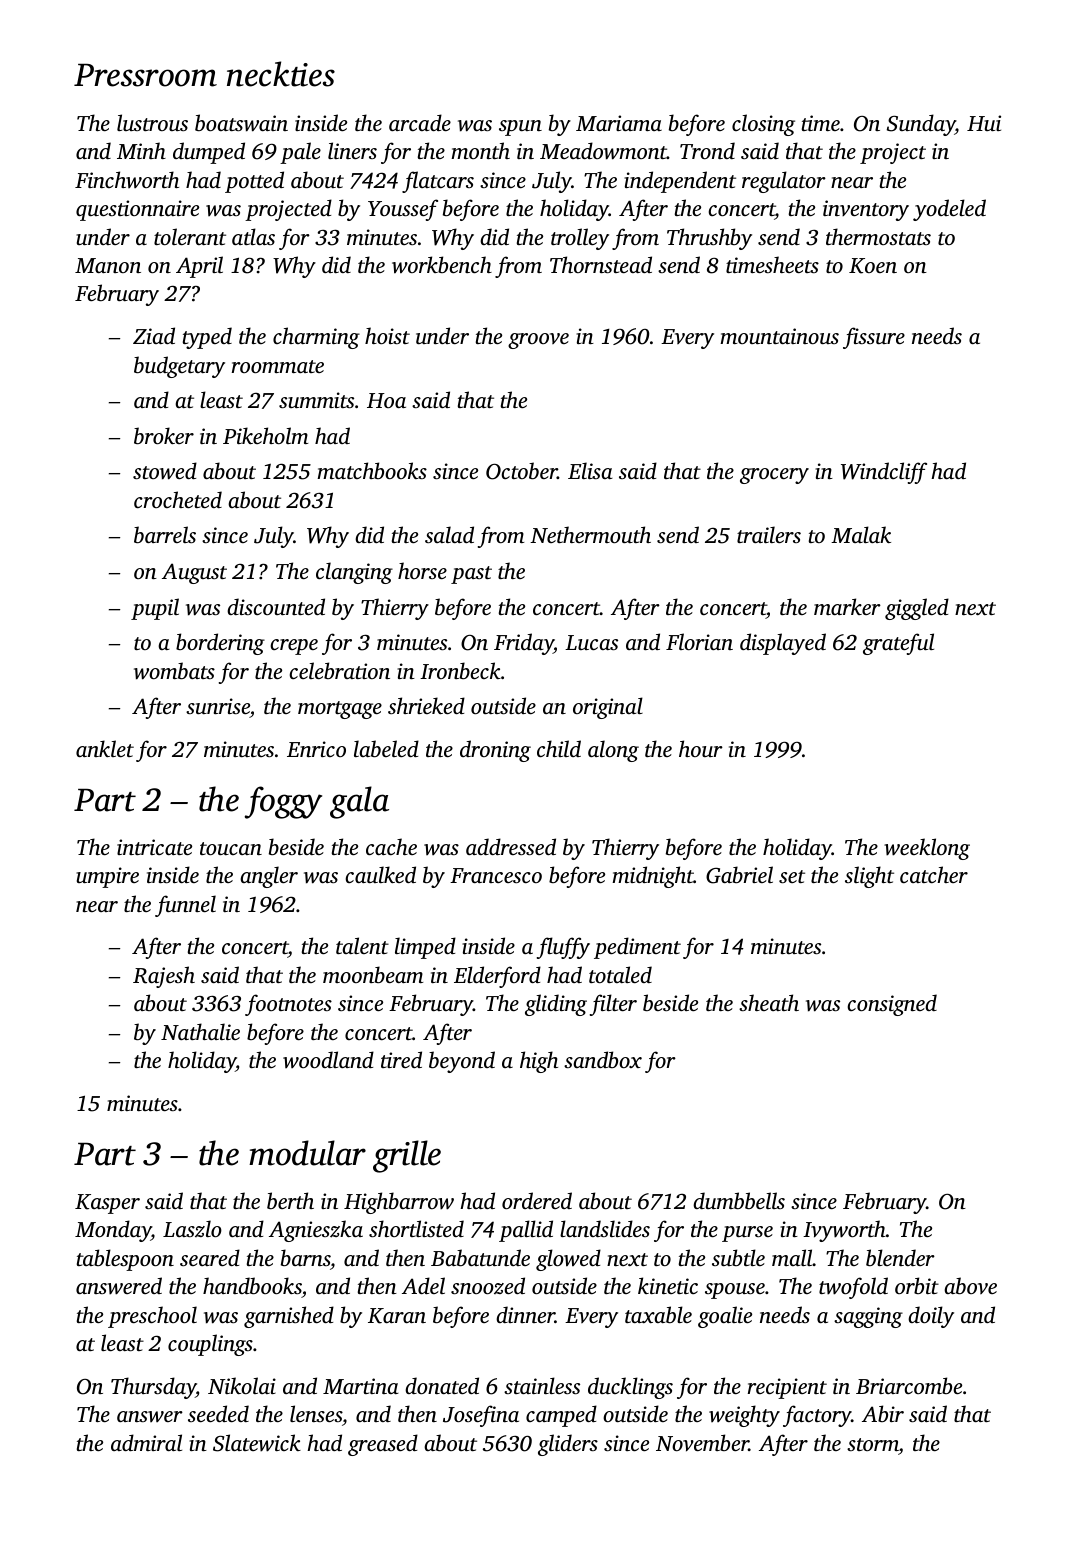  What do you see at coordinates (521, 471) in the page?
I see `October` at bounding box center [521, 471].
